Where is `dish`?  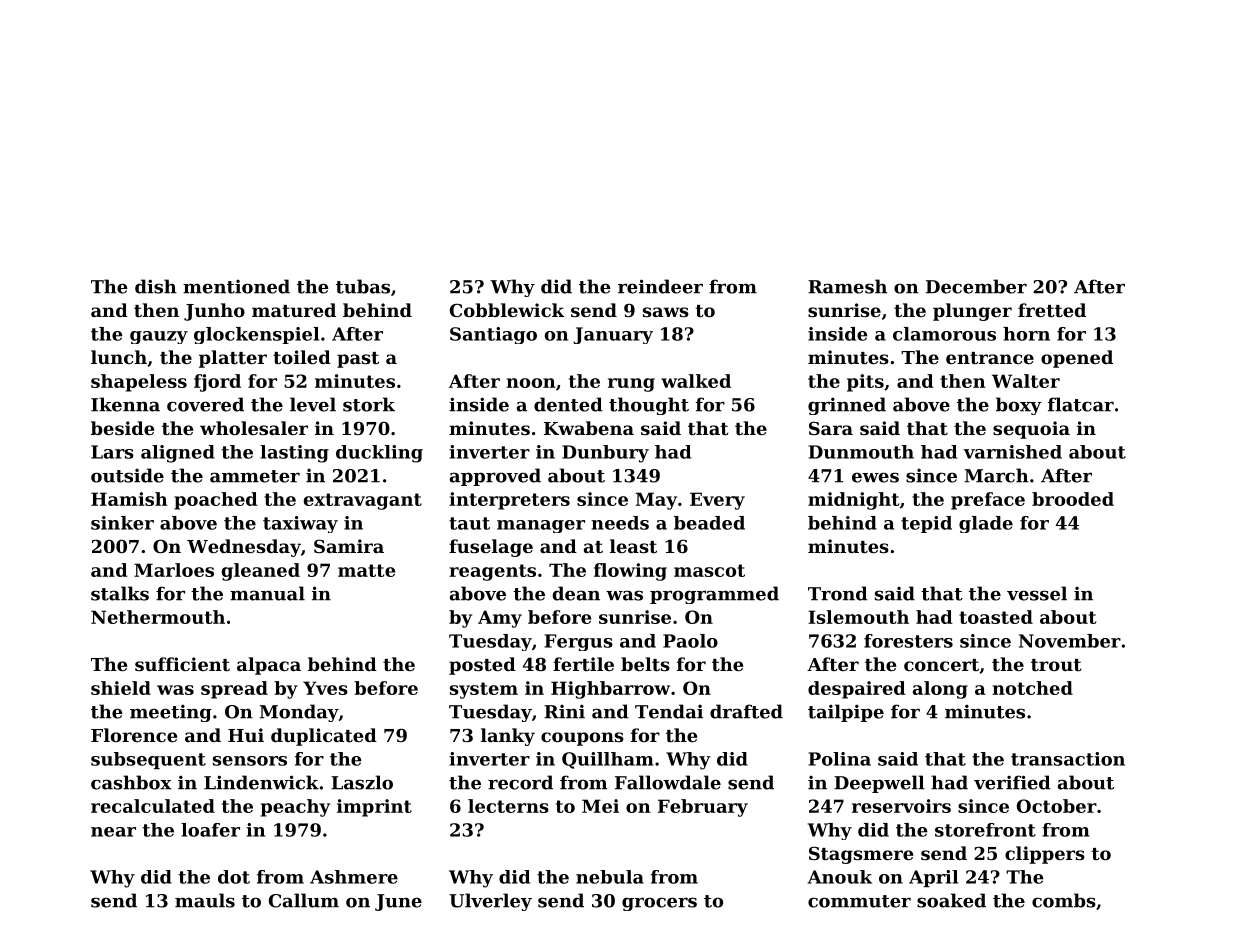 dish is located at coordinates (156, 286).
